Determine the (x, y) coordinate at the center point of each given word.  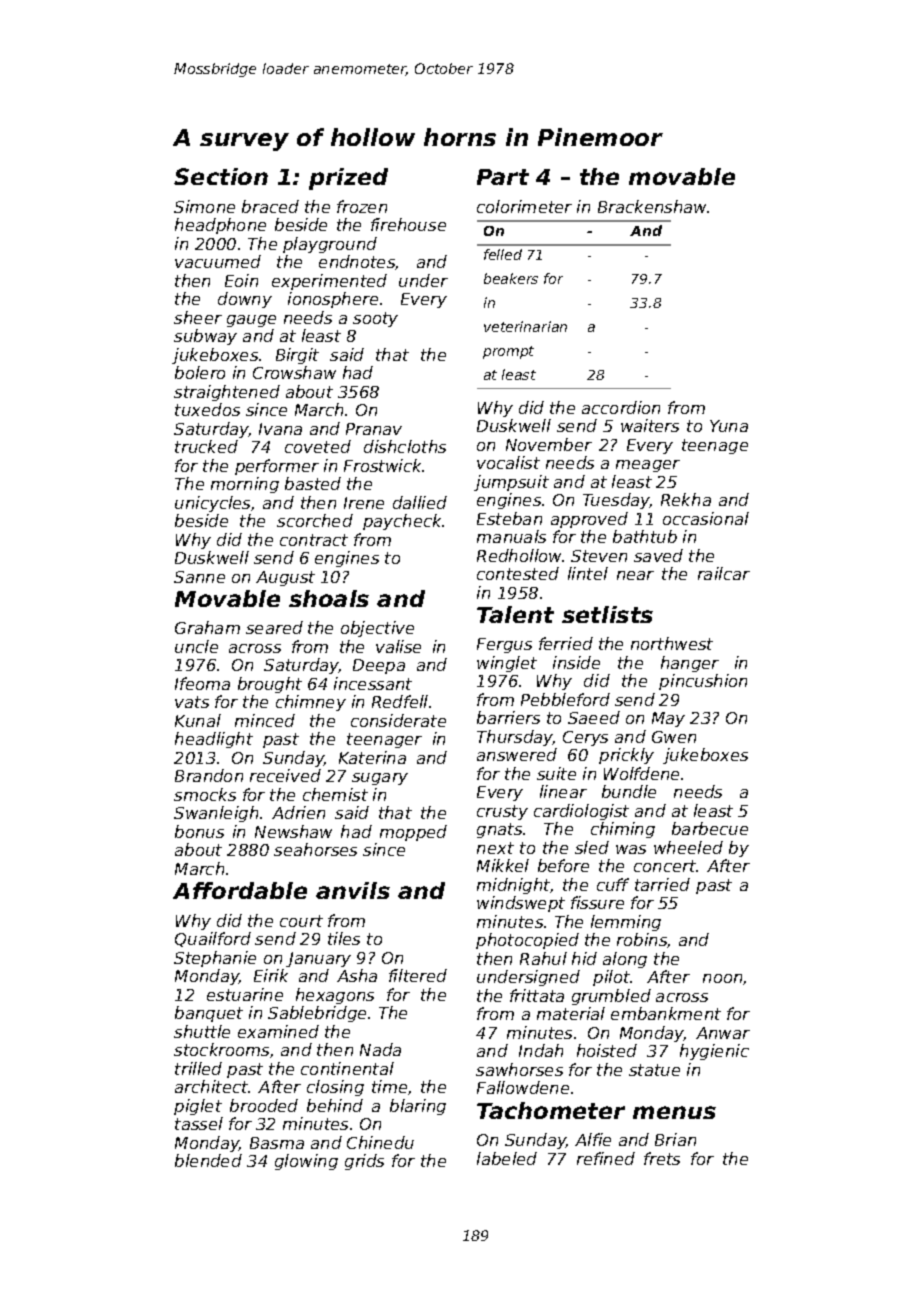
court (301, 921)
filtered (418, 975)
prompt (508, 352)
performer (277, 467)
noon (722, 978)
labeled (507, 1158)
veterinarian (525, 326)
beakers (511, 278)
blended (208, 1160)
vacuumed (218, 261)
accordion (621, 407)
